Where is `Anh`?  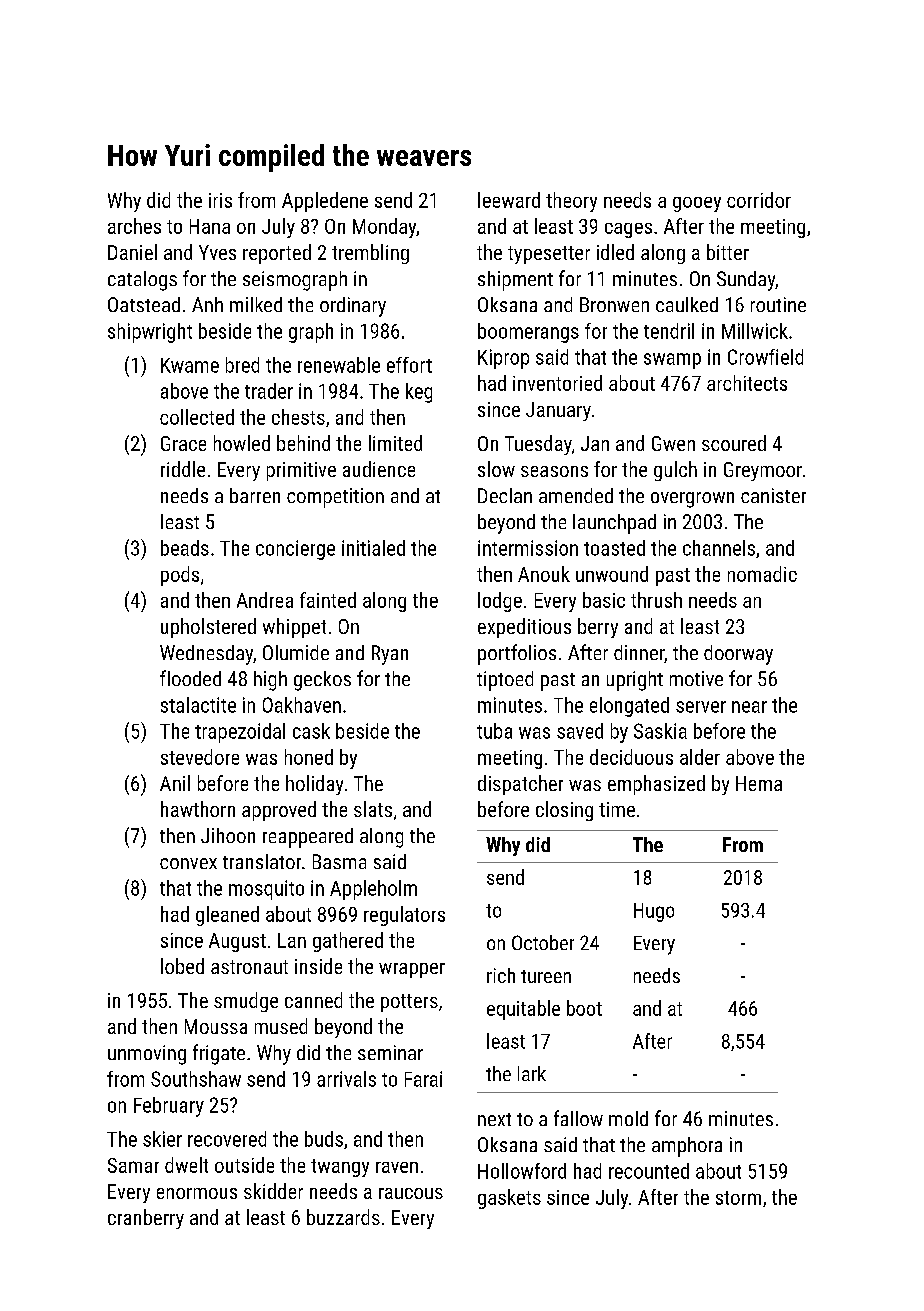
Anh is located at coordinates (207, 304).
